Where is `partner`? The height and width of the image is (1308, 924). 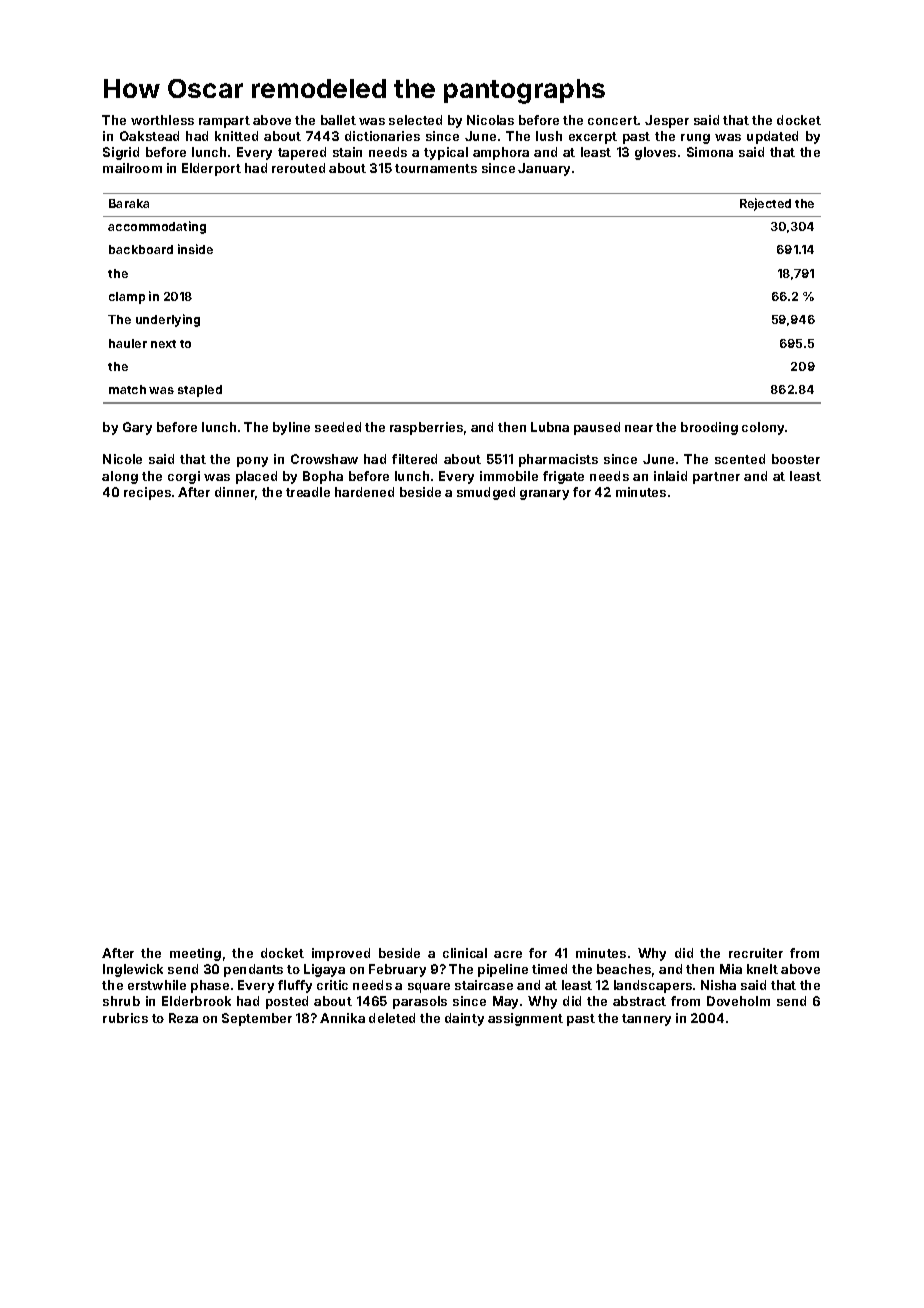 partner is located at coordinates (716, 478).
